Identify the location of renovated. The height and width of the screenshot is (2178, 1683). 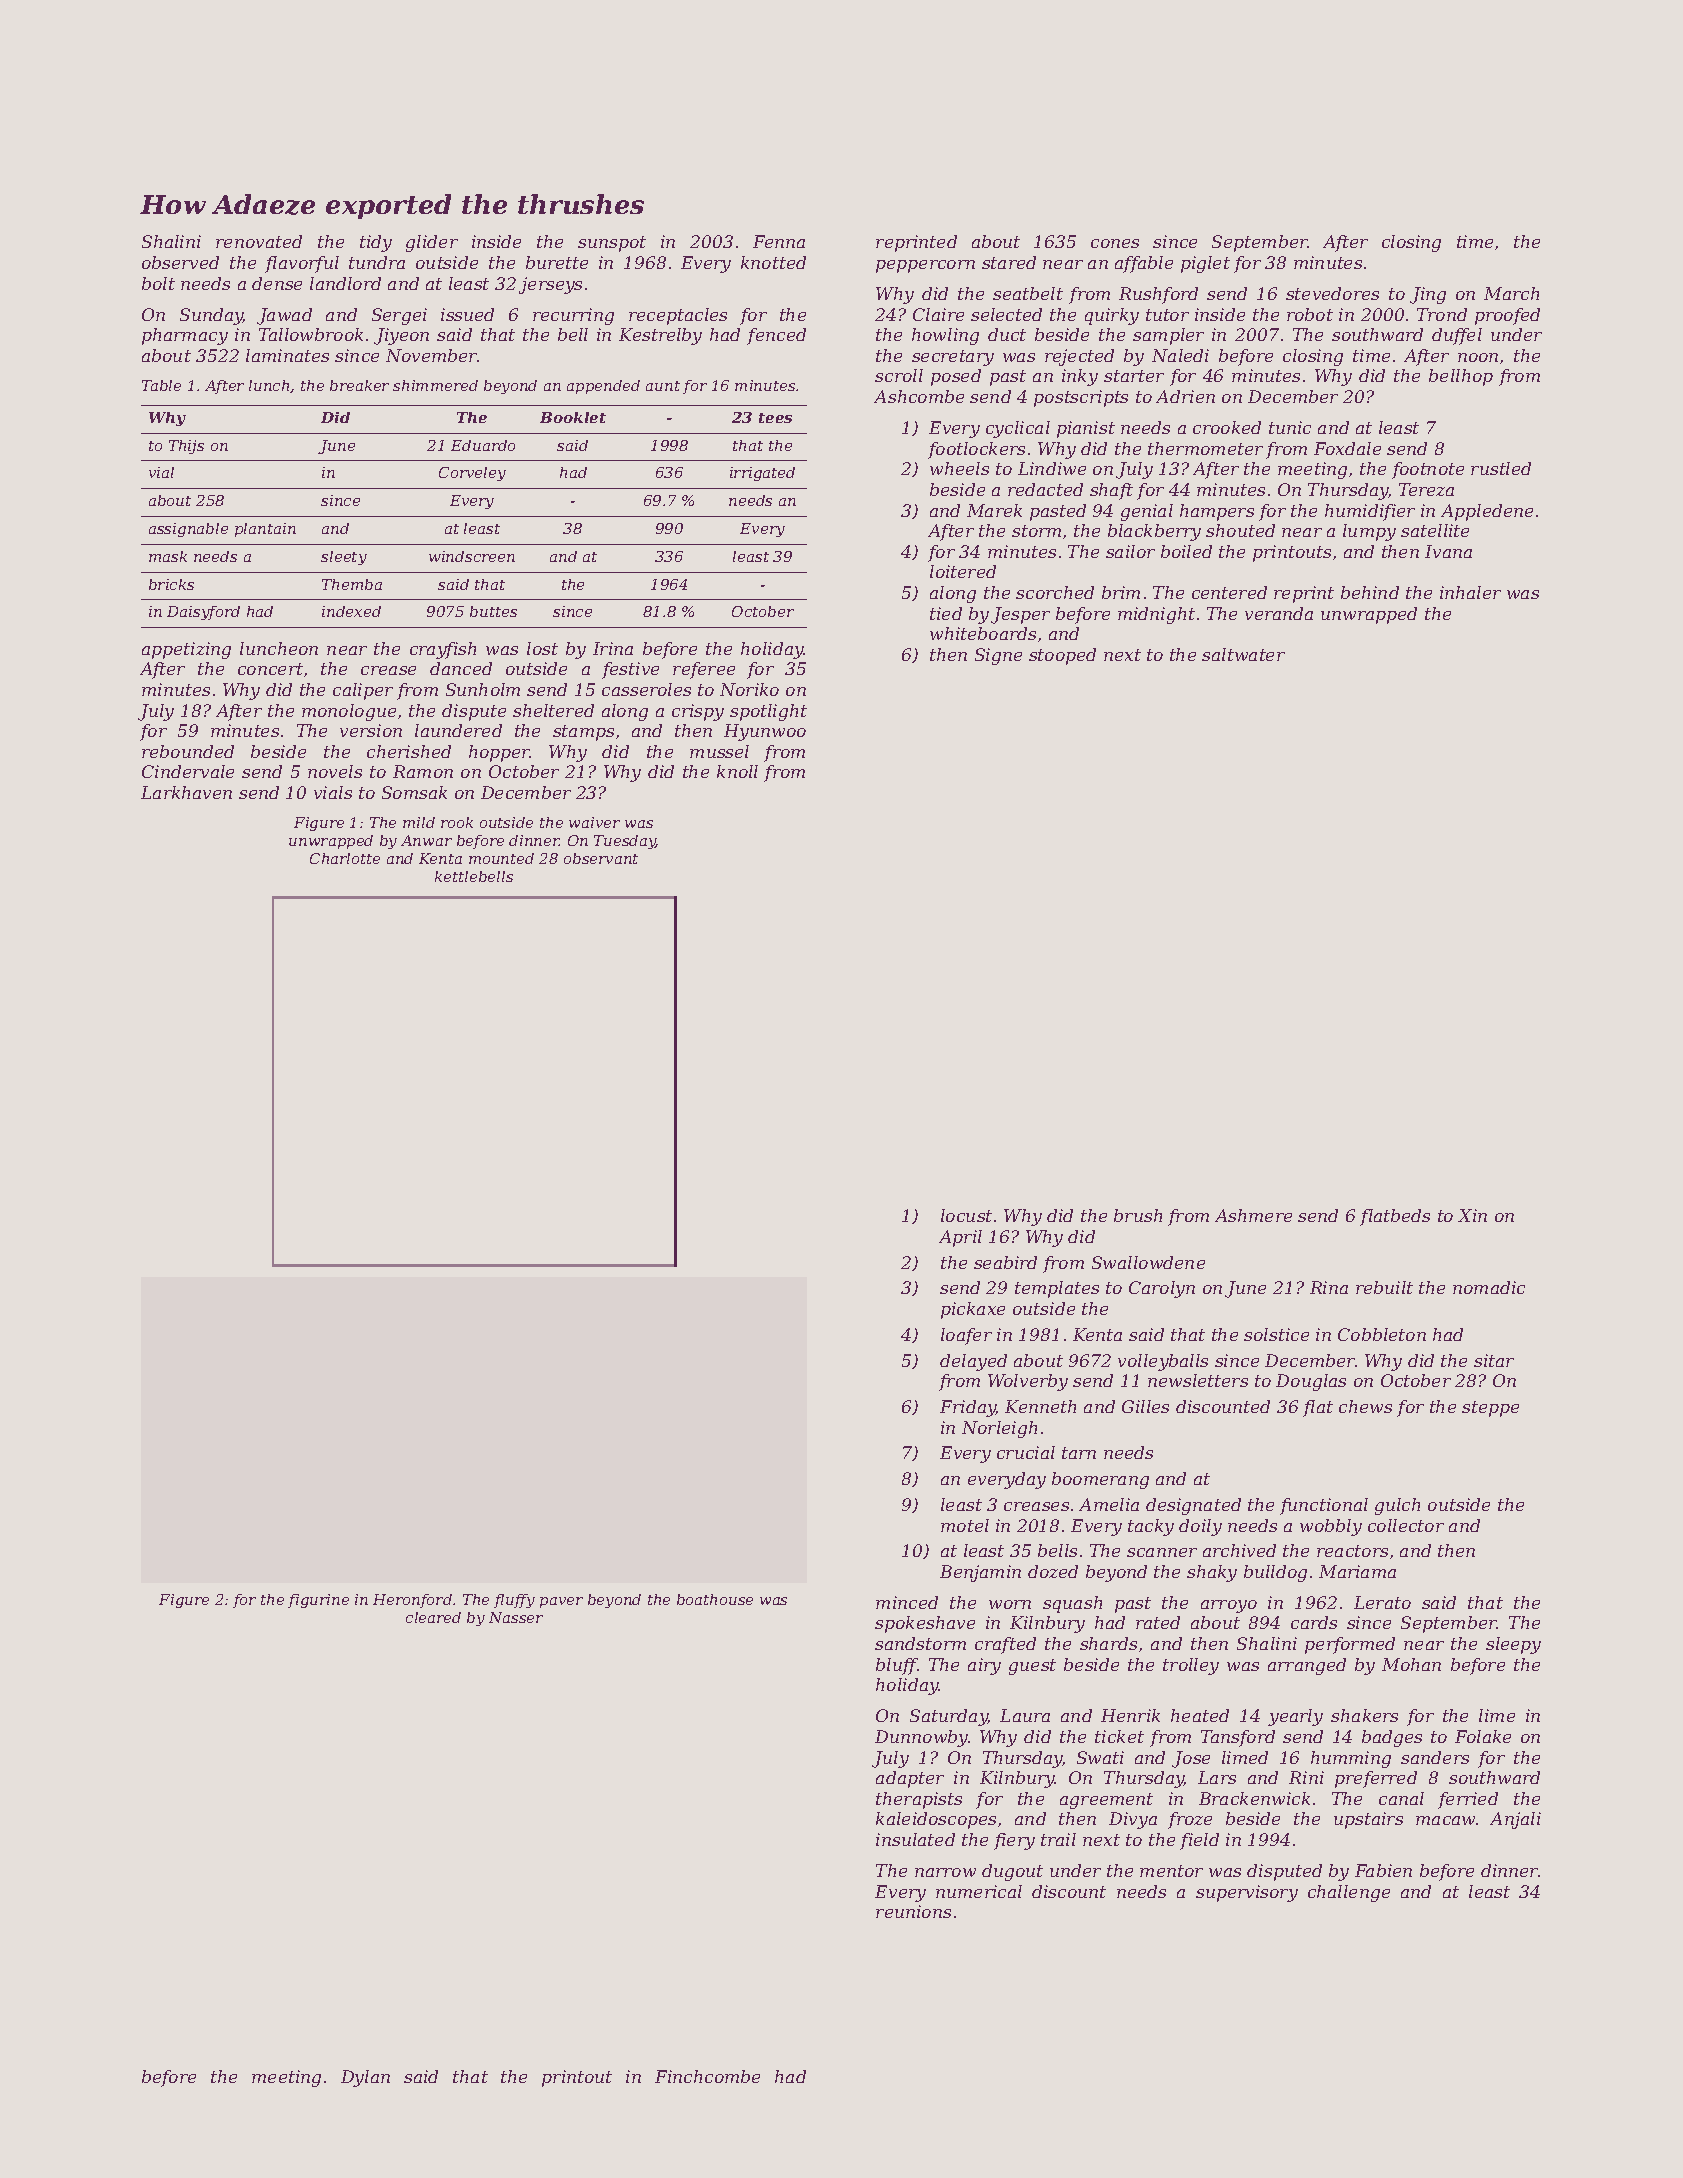
(259, 241).
